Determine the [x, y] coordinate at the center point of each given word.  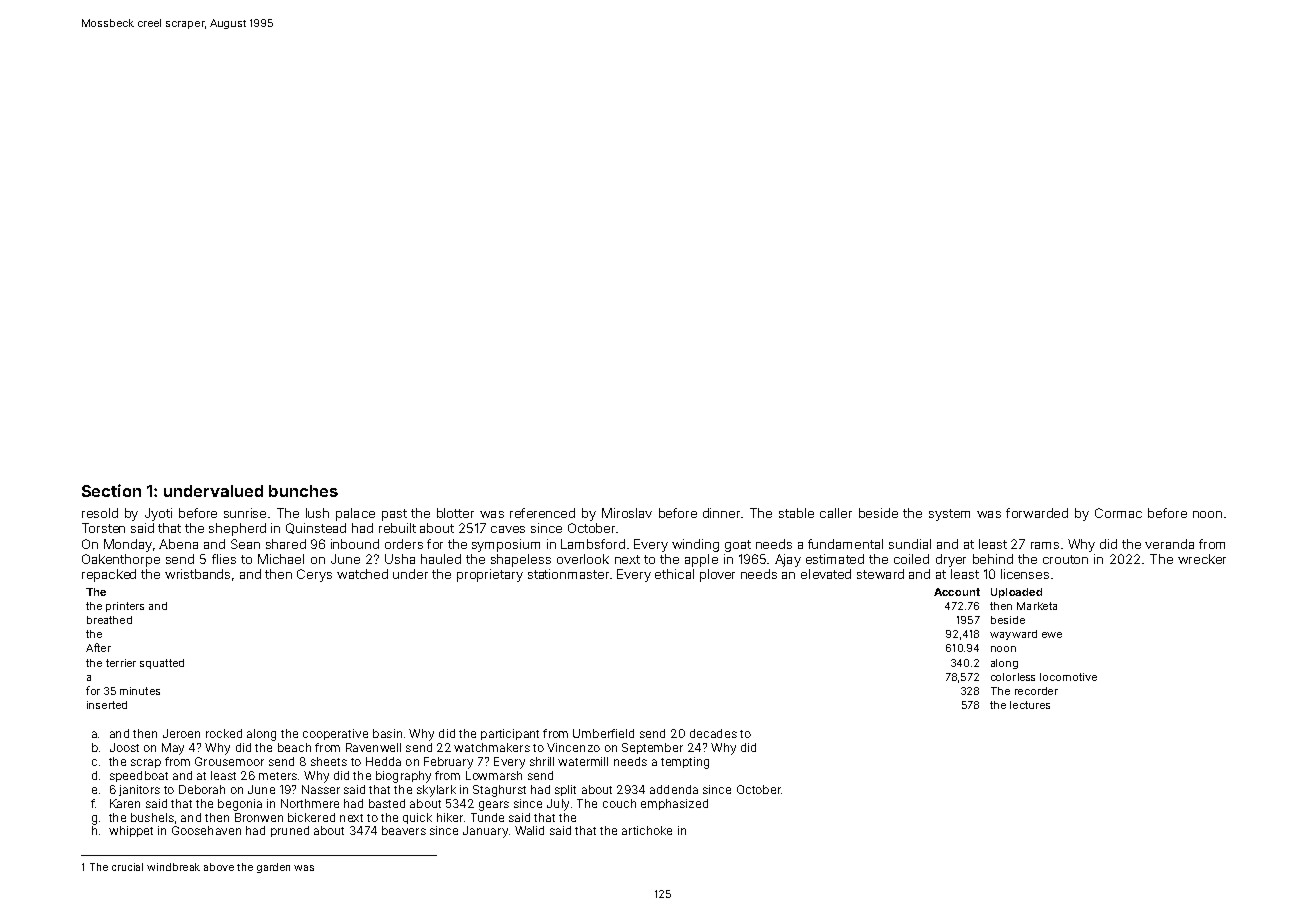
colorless [1013, 677]
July [558, 805]
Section [111, 490]
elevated [826, 574]
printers [125, 607]
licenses [1025, 574]
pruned [290, 831]
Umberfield [603, 733]
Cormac [1118, 513]
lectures [1030, 705]
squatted [162, 664]
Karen [125, 803]
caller [836, 513]
